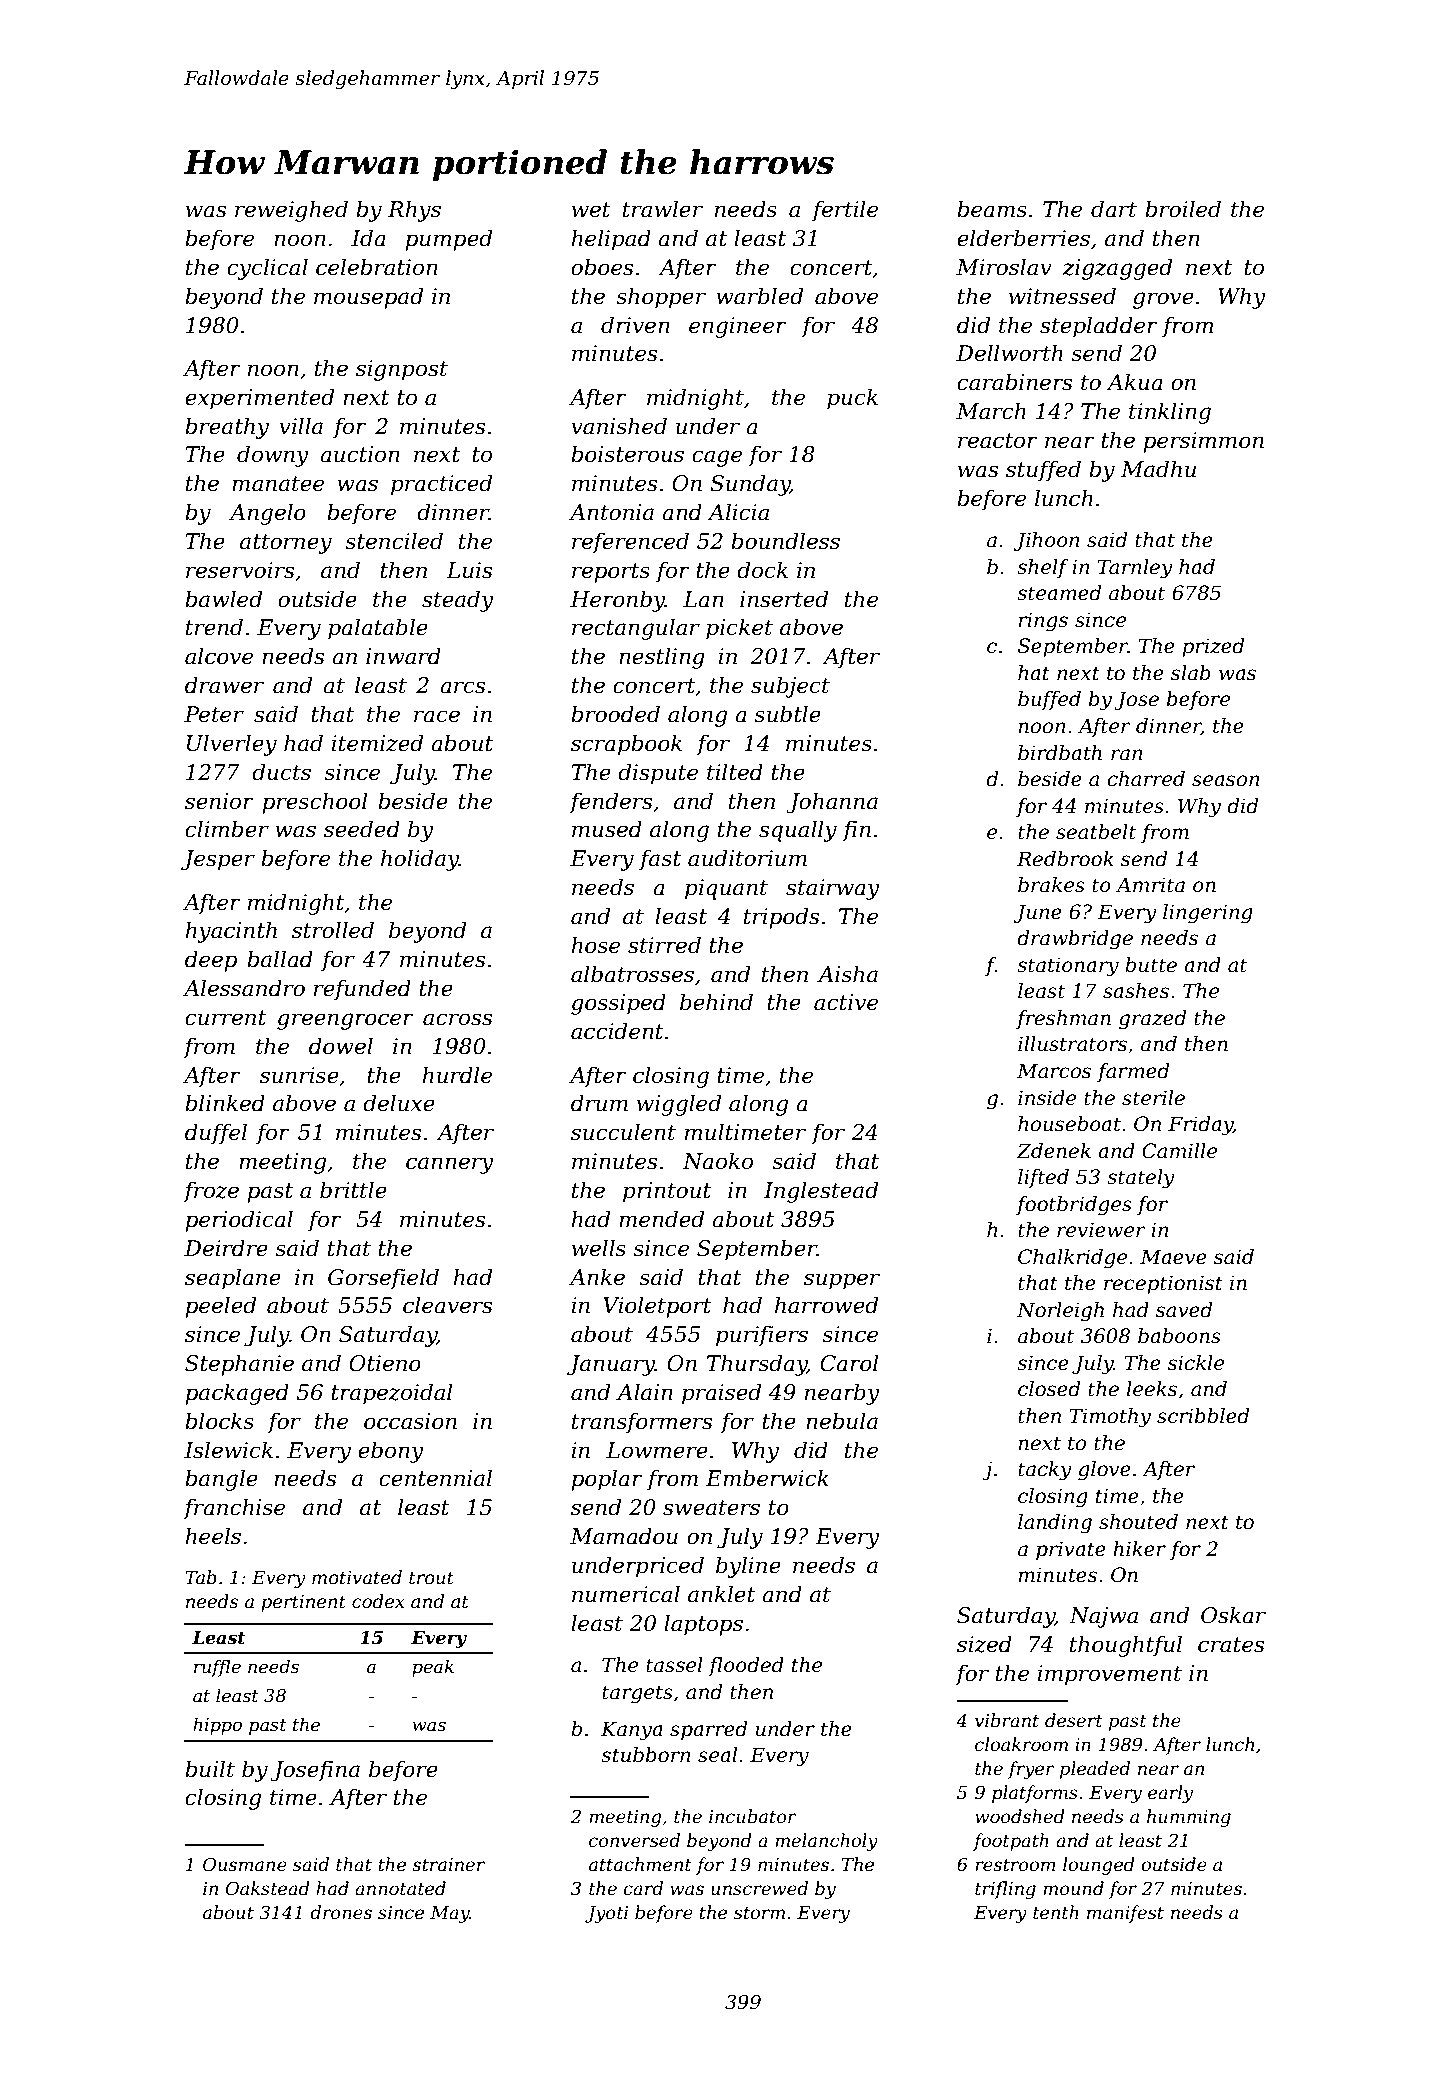 Image resolution: width=1450 pixels, height=2100 pixels. I want to click on annotated, so click(400, 1888).
